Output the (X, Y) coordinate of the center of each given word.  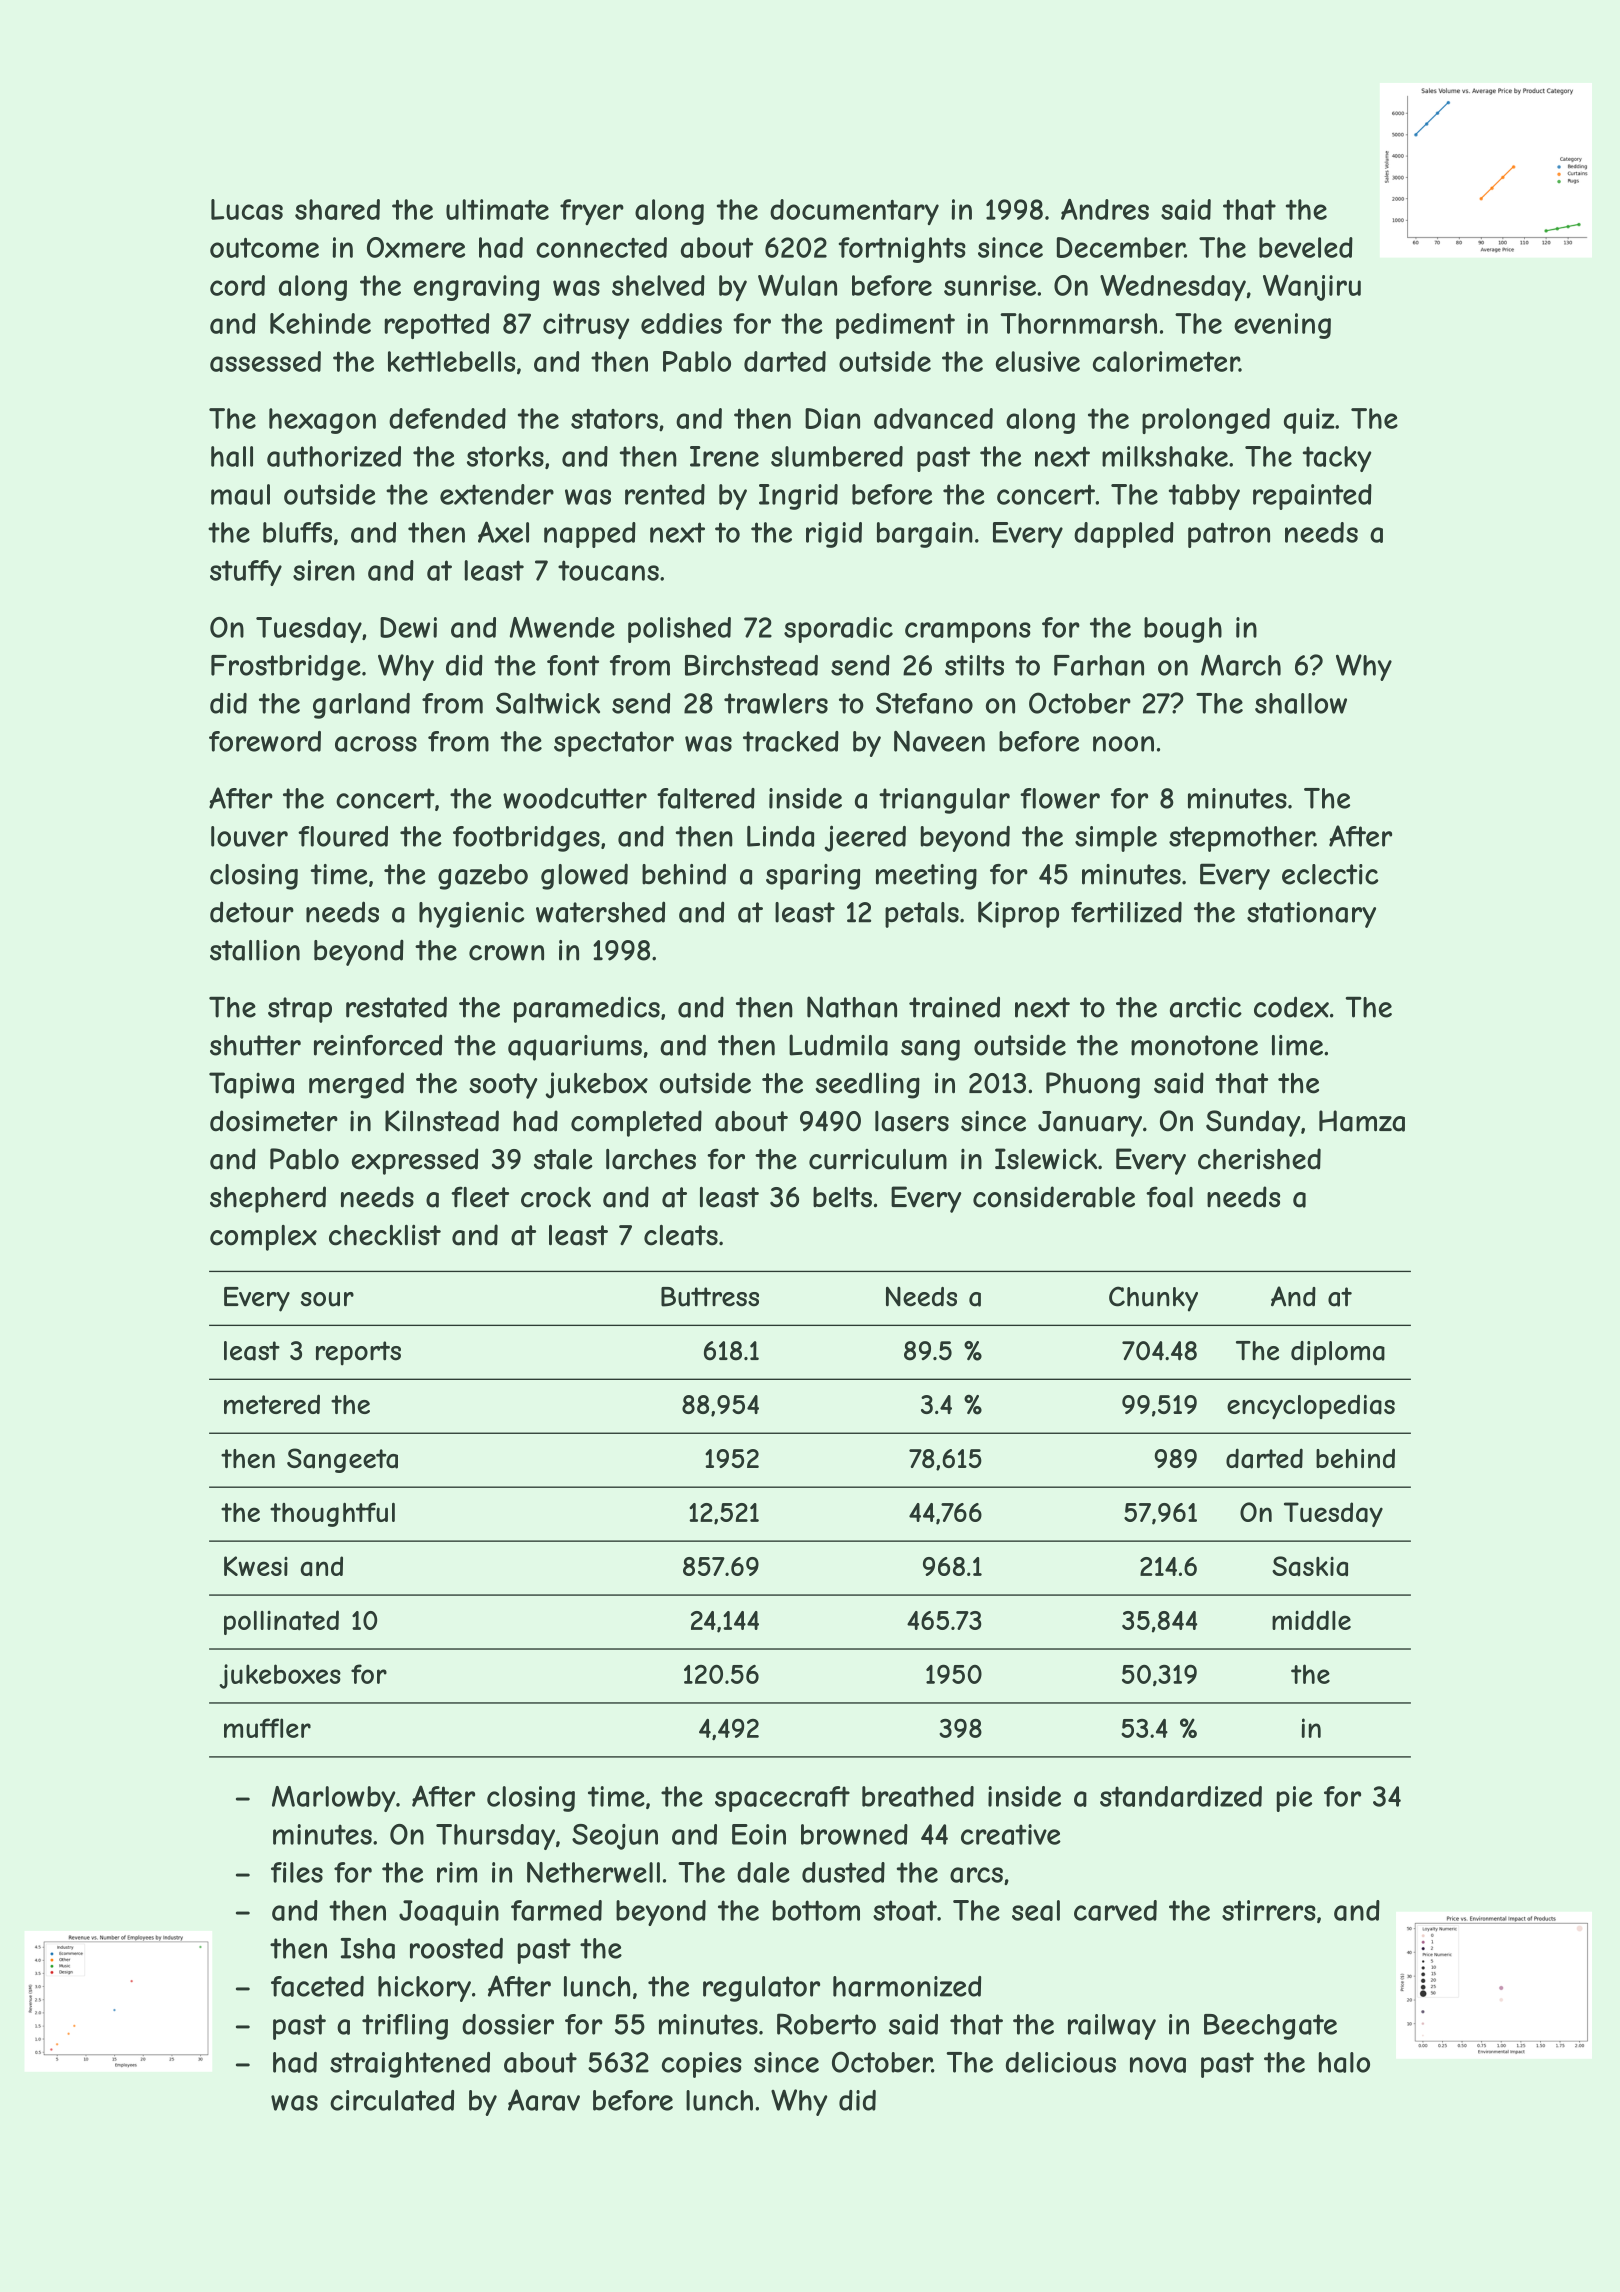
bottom (816, 1910)
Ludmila (838, 1045)
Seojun (615, 1837)
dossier (508, 2024)
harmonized (907, 1986)
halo (1344, 2062)
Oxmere (416, 247)
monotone (1194, 1045)
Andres (1105, 209)
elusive (1038, 361)
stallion (255, 950)
